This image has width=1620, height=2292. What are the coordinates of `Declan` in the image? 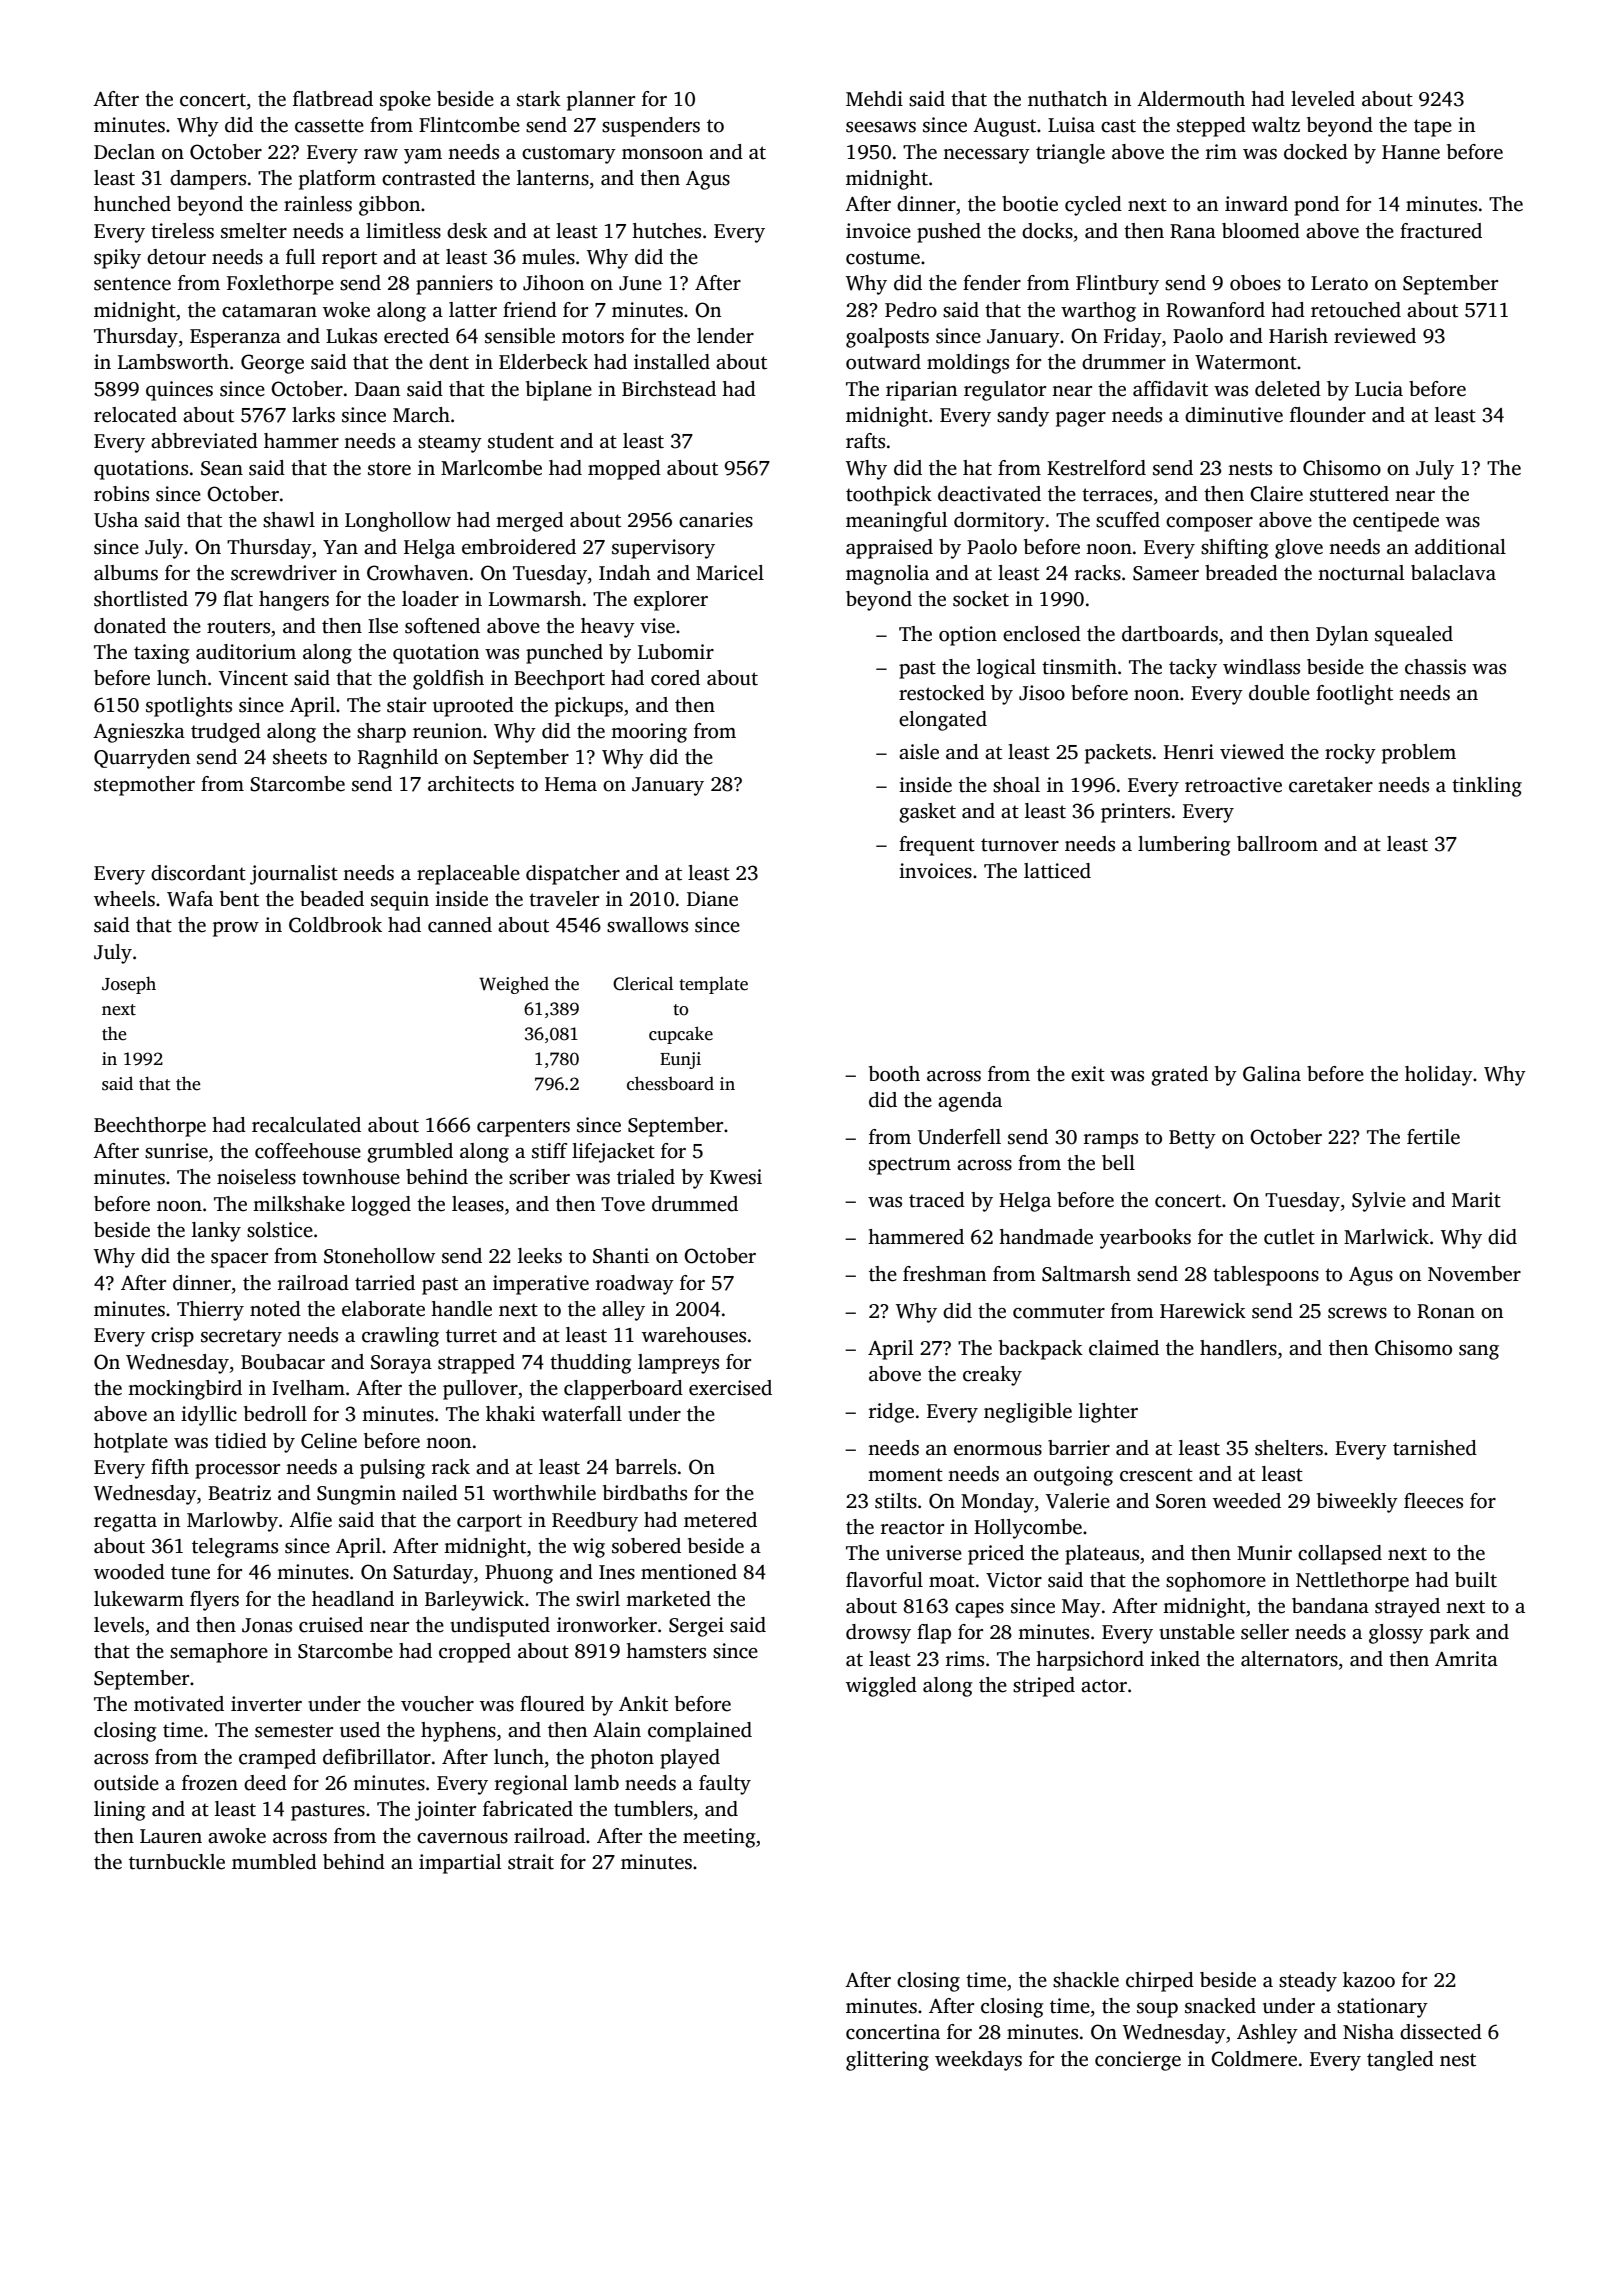 It's located at (124, 152).
